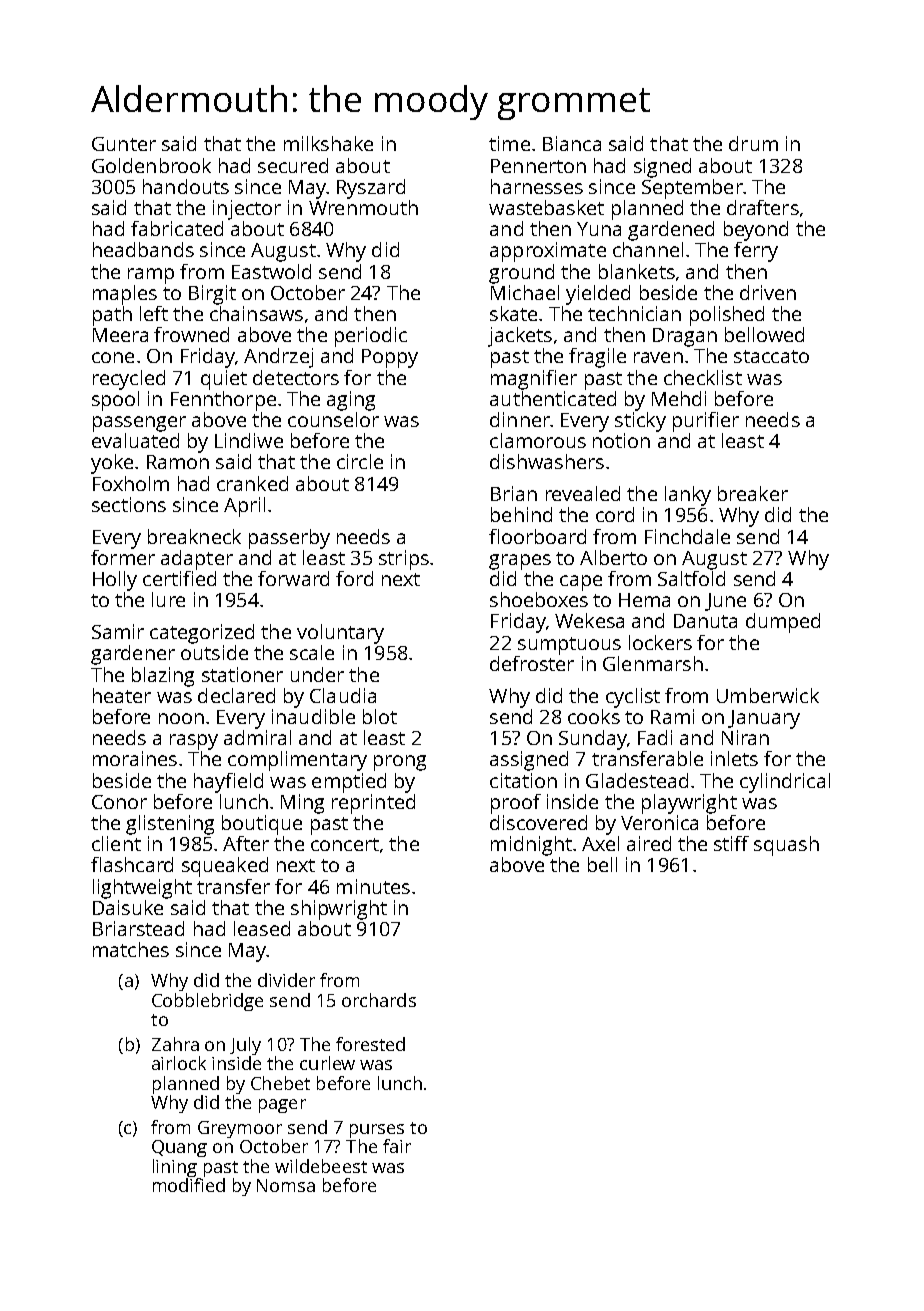 Image resolution: width=924 pixels, height=1311 pixels. Describe the element at coordinates (339, 910) in the image. I see `shipwright` at that location.
